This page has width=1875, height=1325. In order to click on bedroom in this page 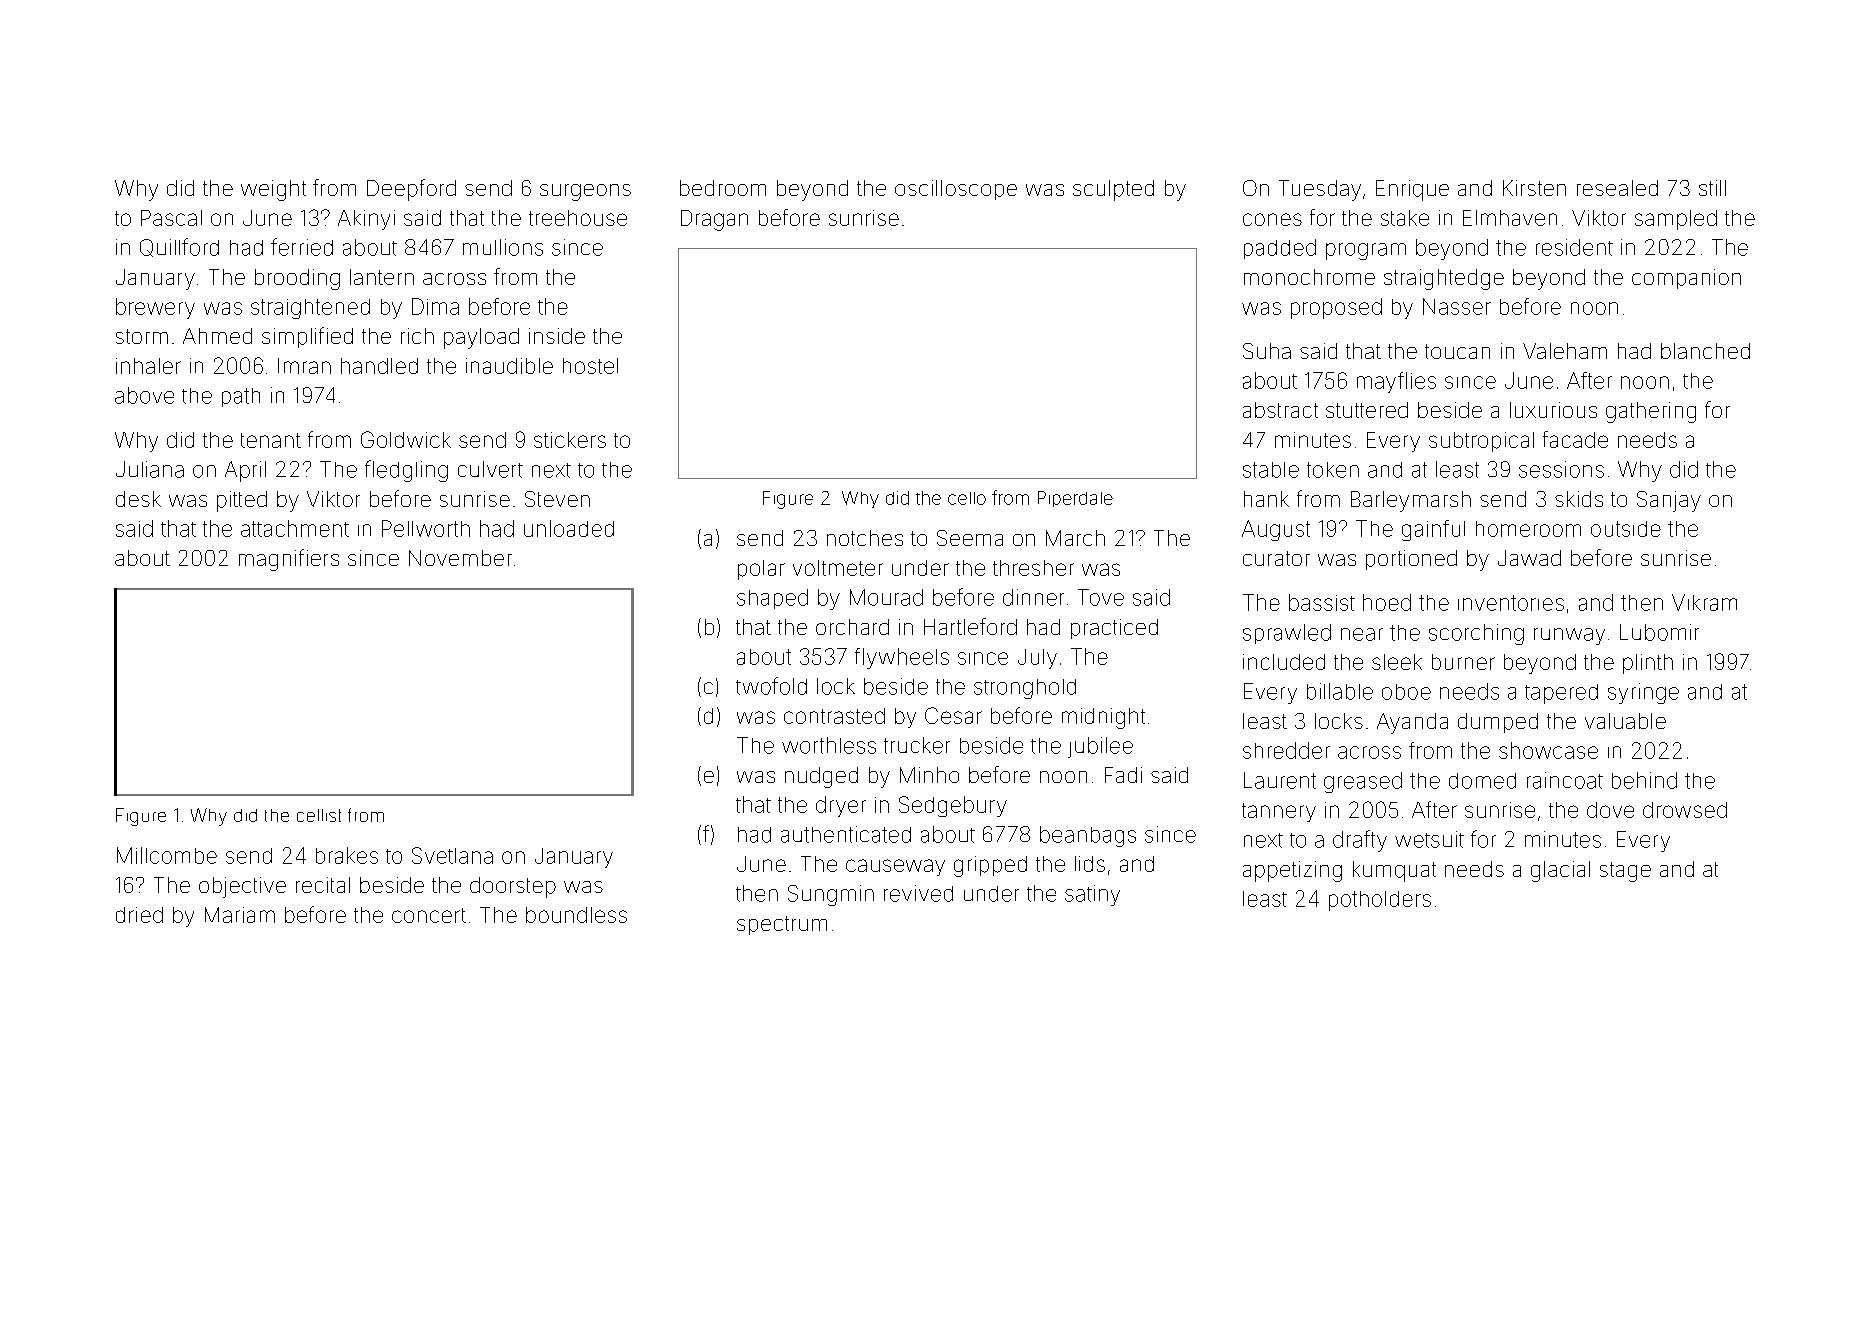, I will do `click(723, 188)`.
